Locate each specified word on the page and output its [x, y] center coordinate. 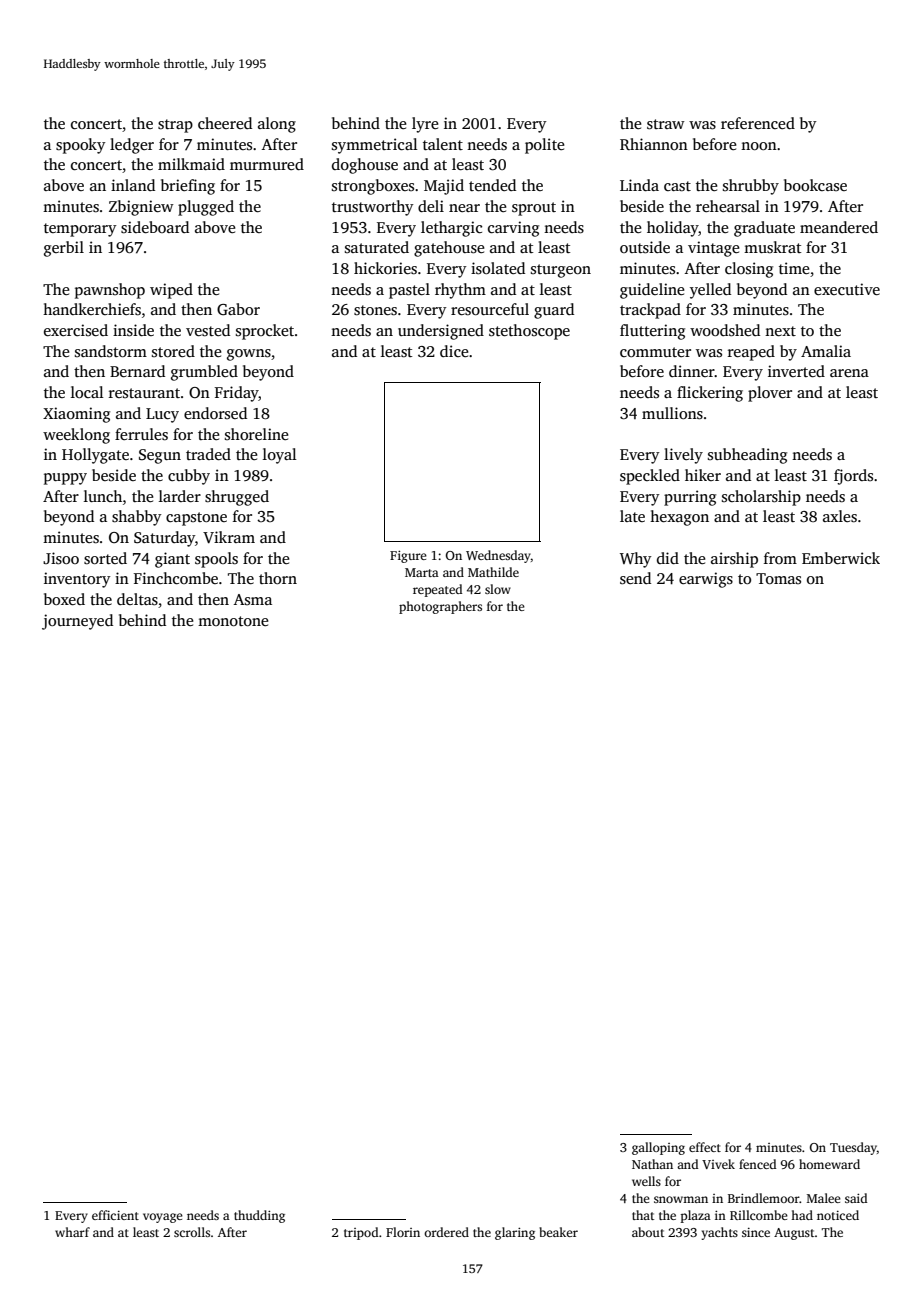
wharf [72, 1232]
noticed [838, 1215]
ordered [446, 1232]
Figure [408, 556]
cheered [225, 123]
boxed [64, 599]
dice [454, 351]
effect [705, 1147]
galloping [658, 1148]
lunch [103, 496]
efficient [115, 1215]
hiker [703, 475]
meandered [839, 227]
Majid [444, 187]
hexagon [679, 518]
